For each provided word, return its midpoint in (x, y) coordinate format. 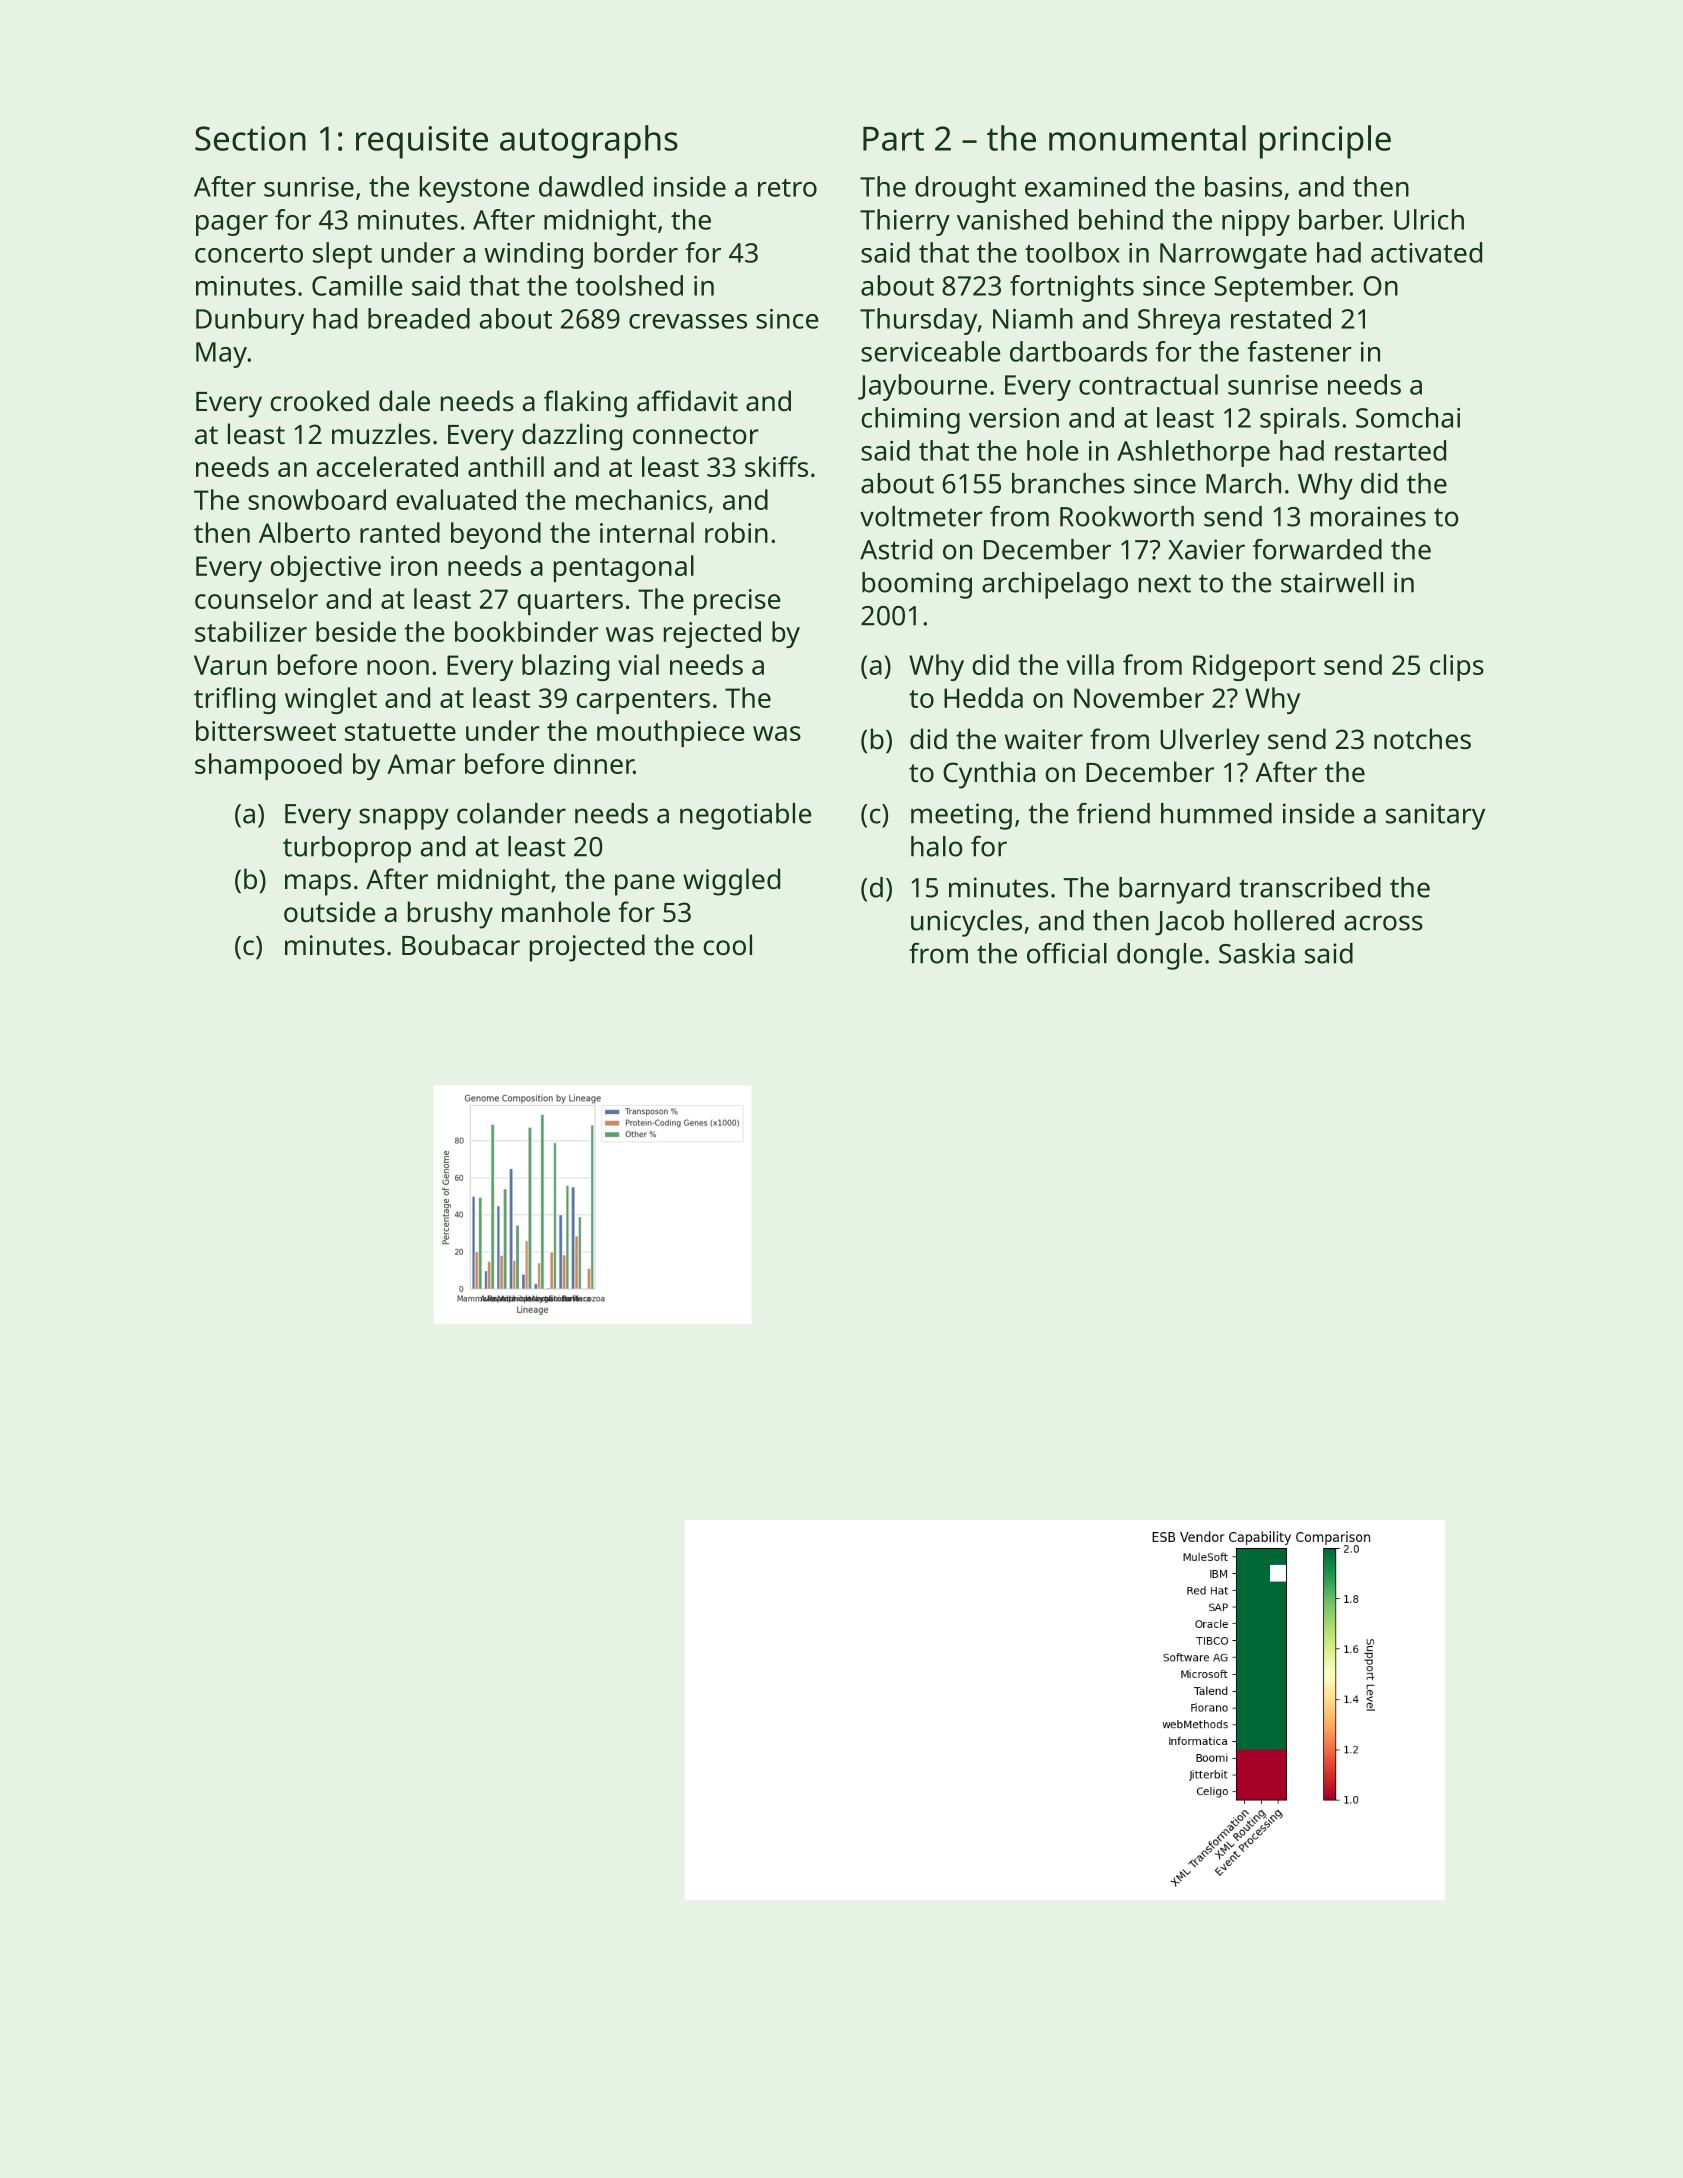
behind (1121, 219)
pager (232, 225)
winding (533, 255)
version (1014, 418)
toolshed (629, 285)
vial (638, 664)
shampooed (268, 766)
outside (330, 911)
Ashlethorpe (1193, 453)
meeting (961, 816)
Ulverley (1210, 742)
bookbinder (526, 631)
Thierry (905, 222)
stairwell (1332, 582)
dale (404, 400)
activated (1426, 252)
